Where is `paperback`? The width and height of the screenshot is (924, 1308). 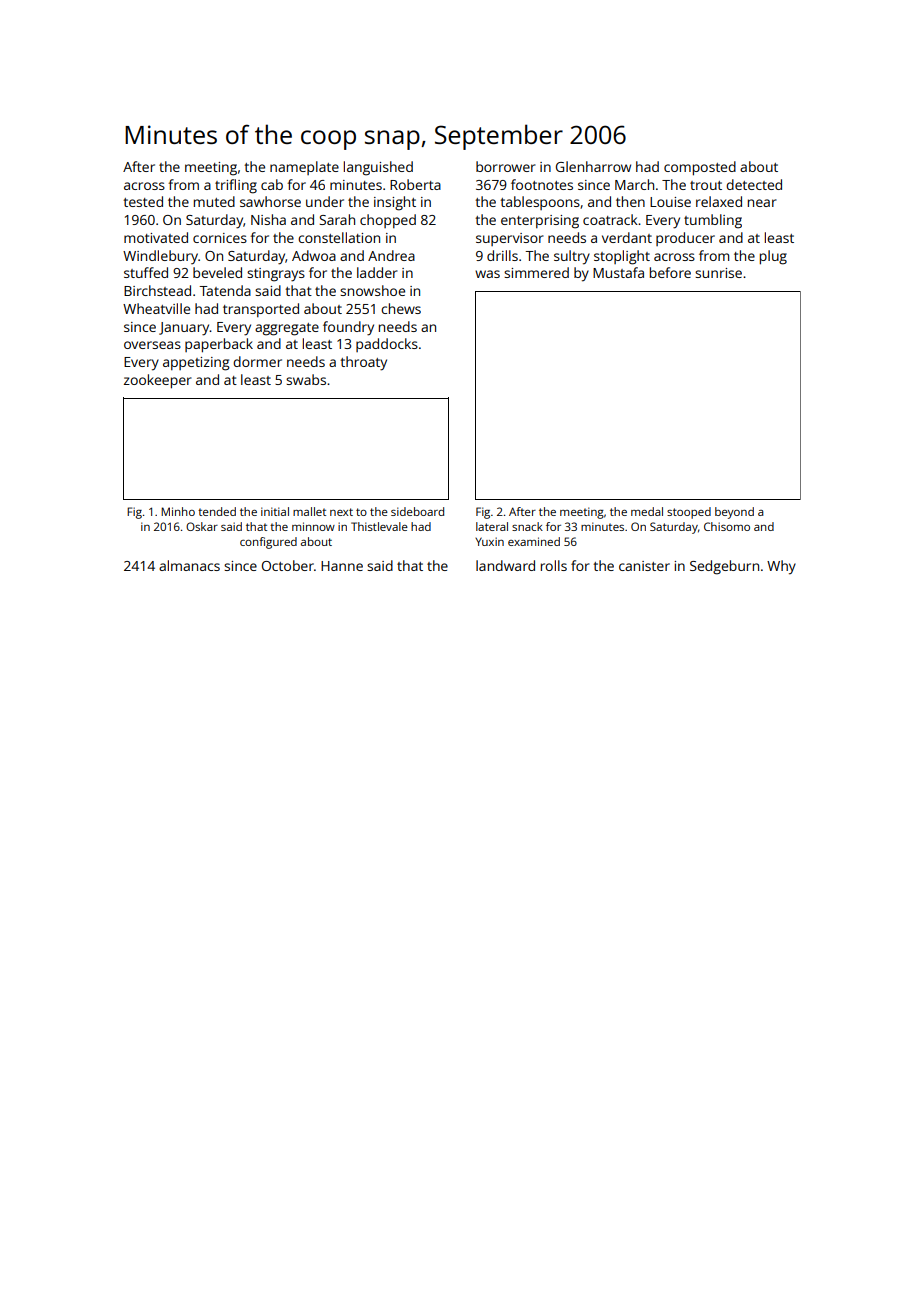 paperback is located at coordinates (219, 345).
